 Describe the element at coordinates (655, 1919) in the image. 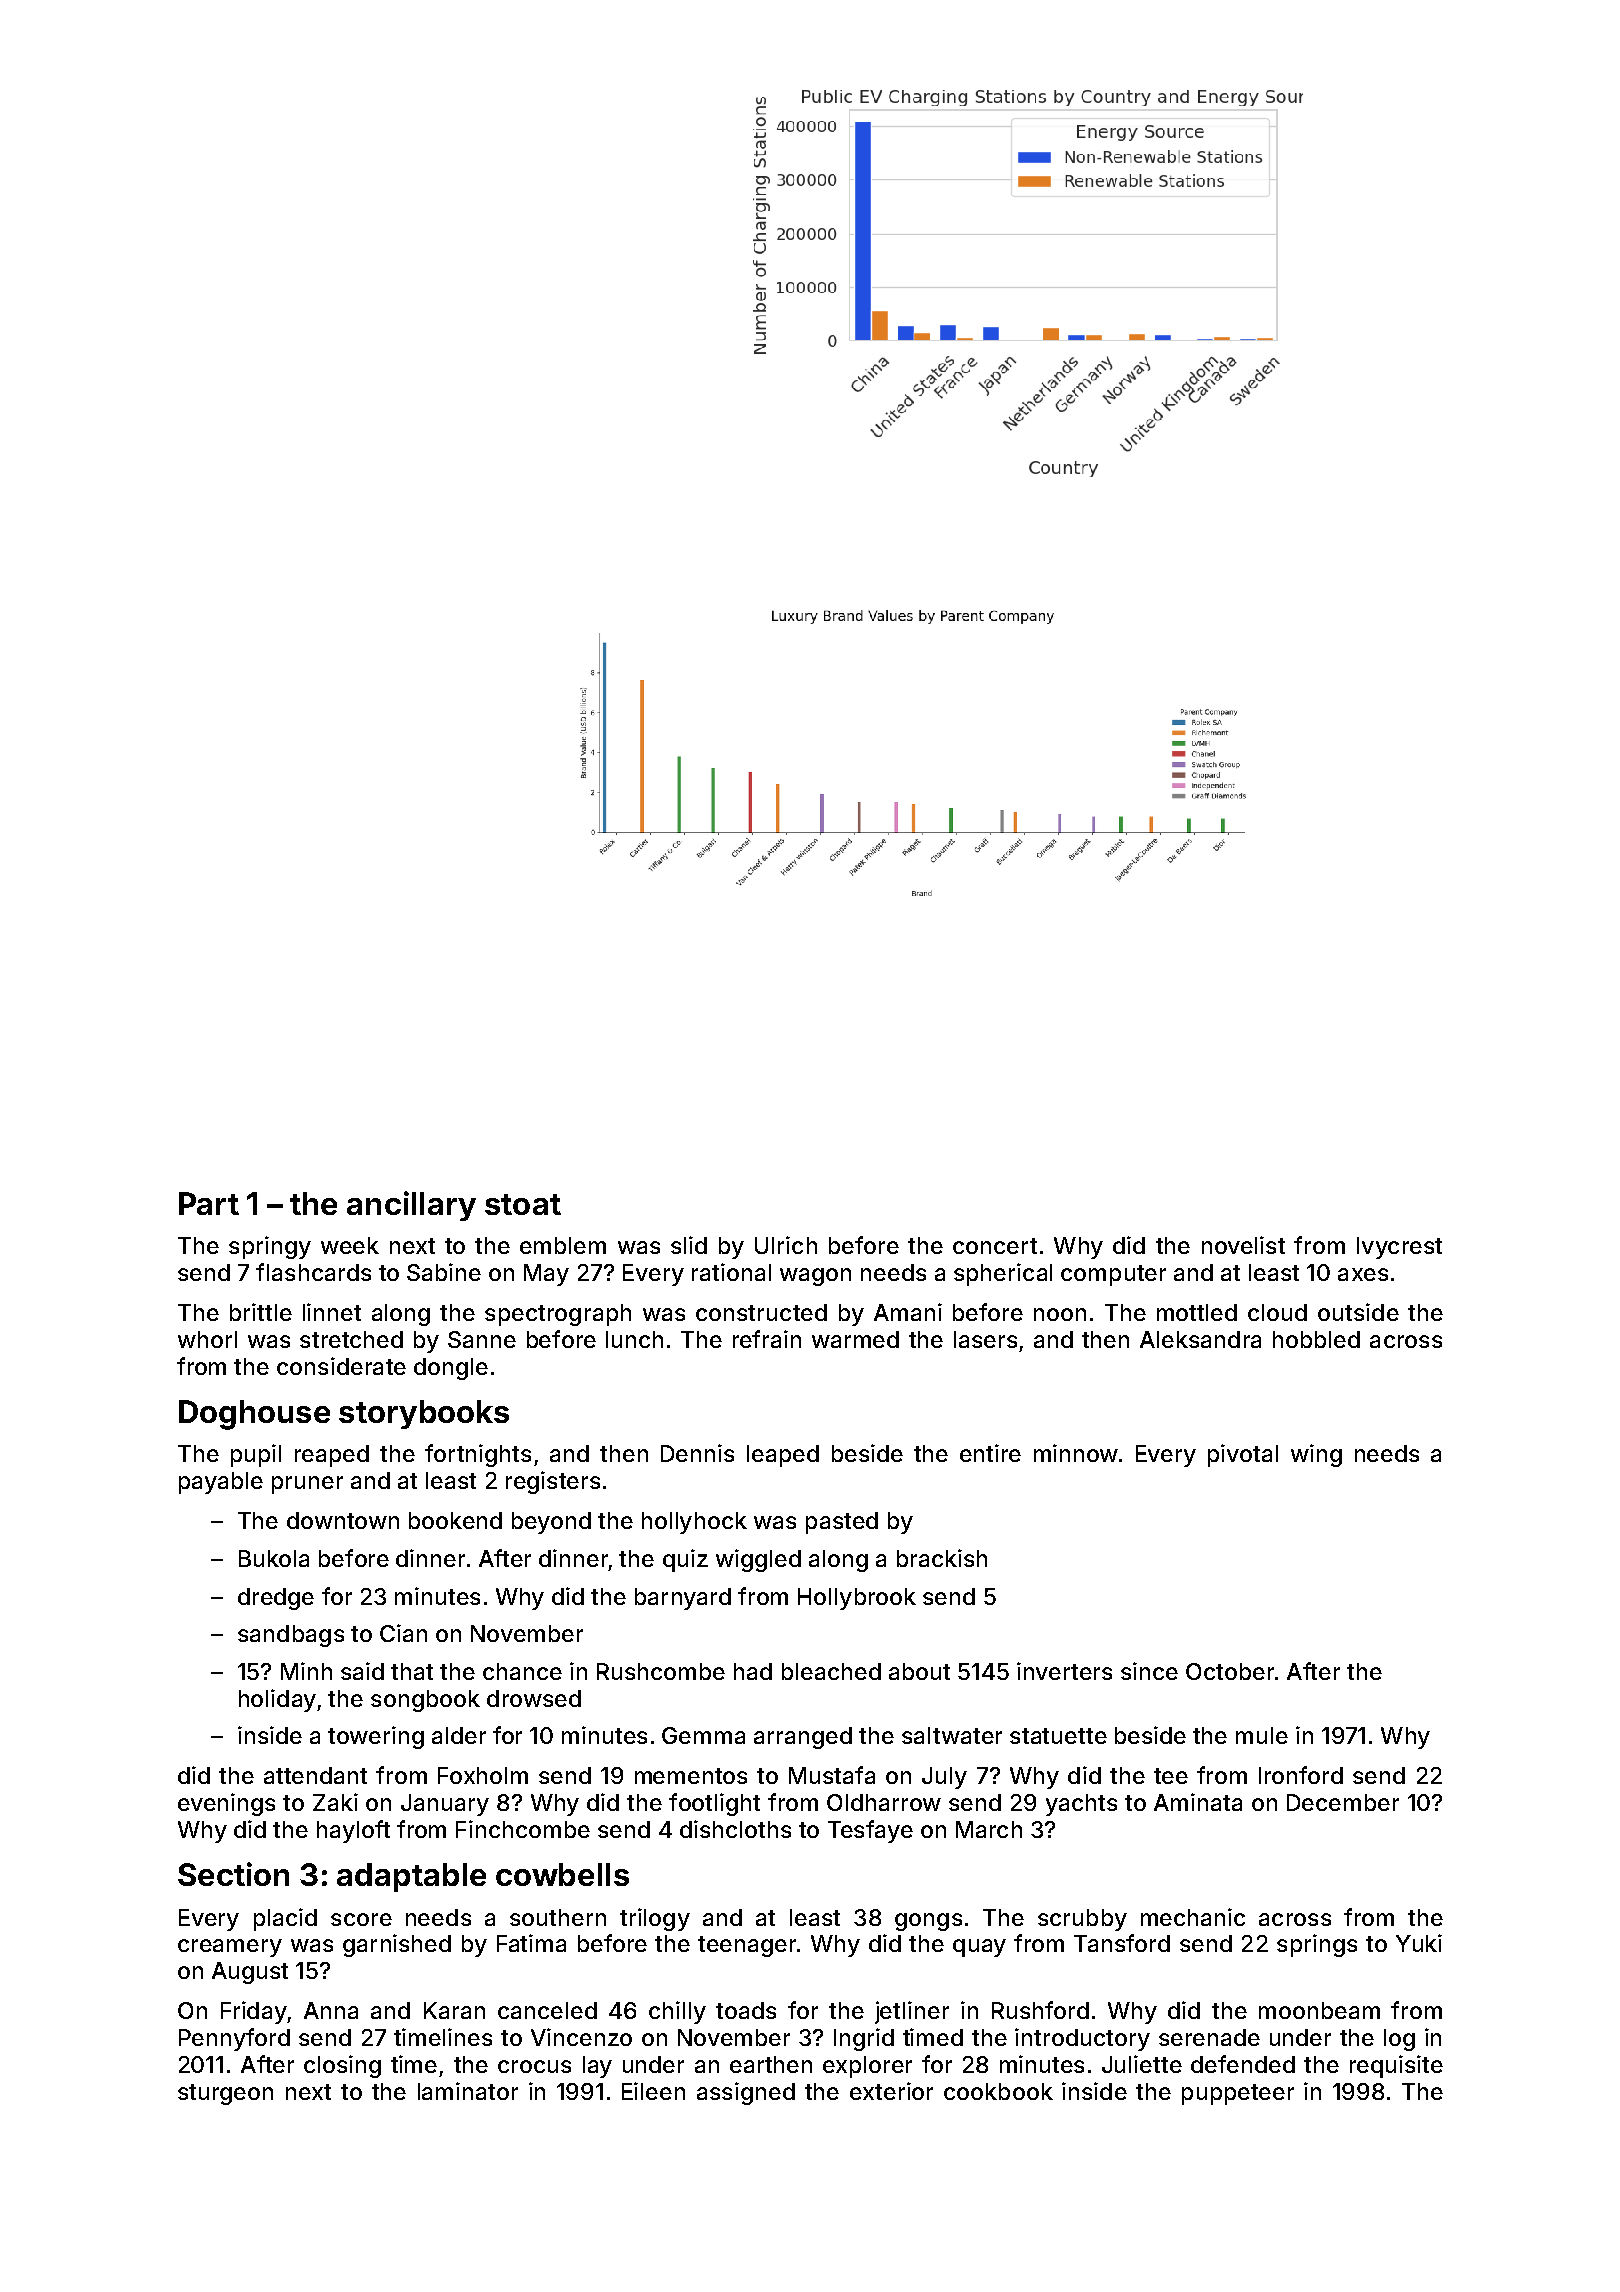

I see `trilogy` at that location.
